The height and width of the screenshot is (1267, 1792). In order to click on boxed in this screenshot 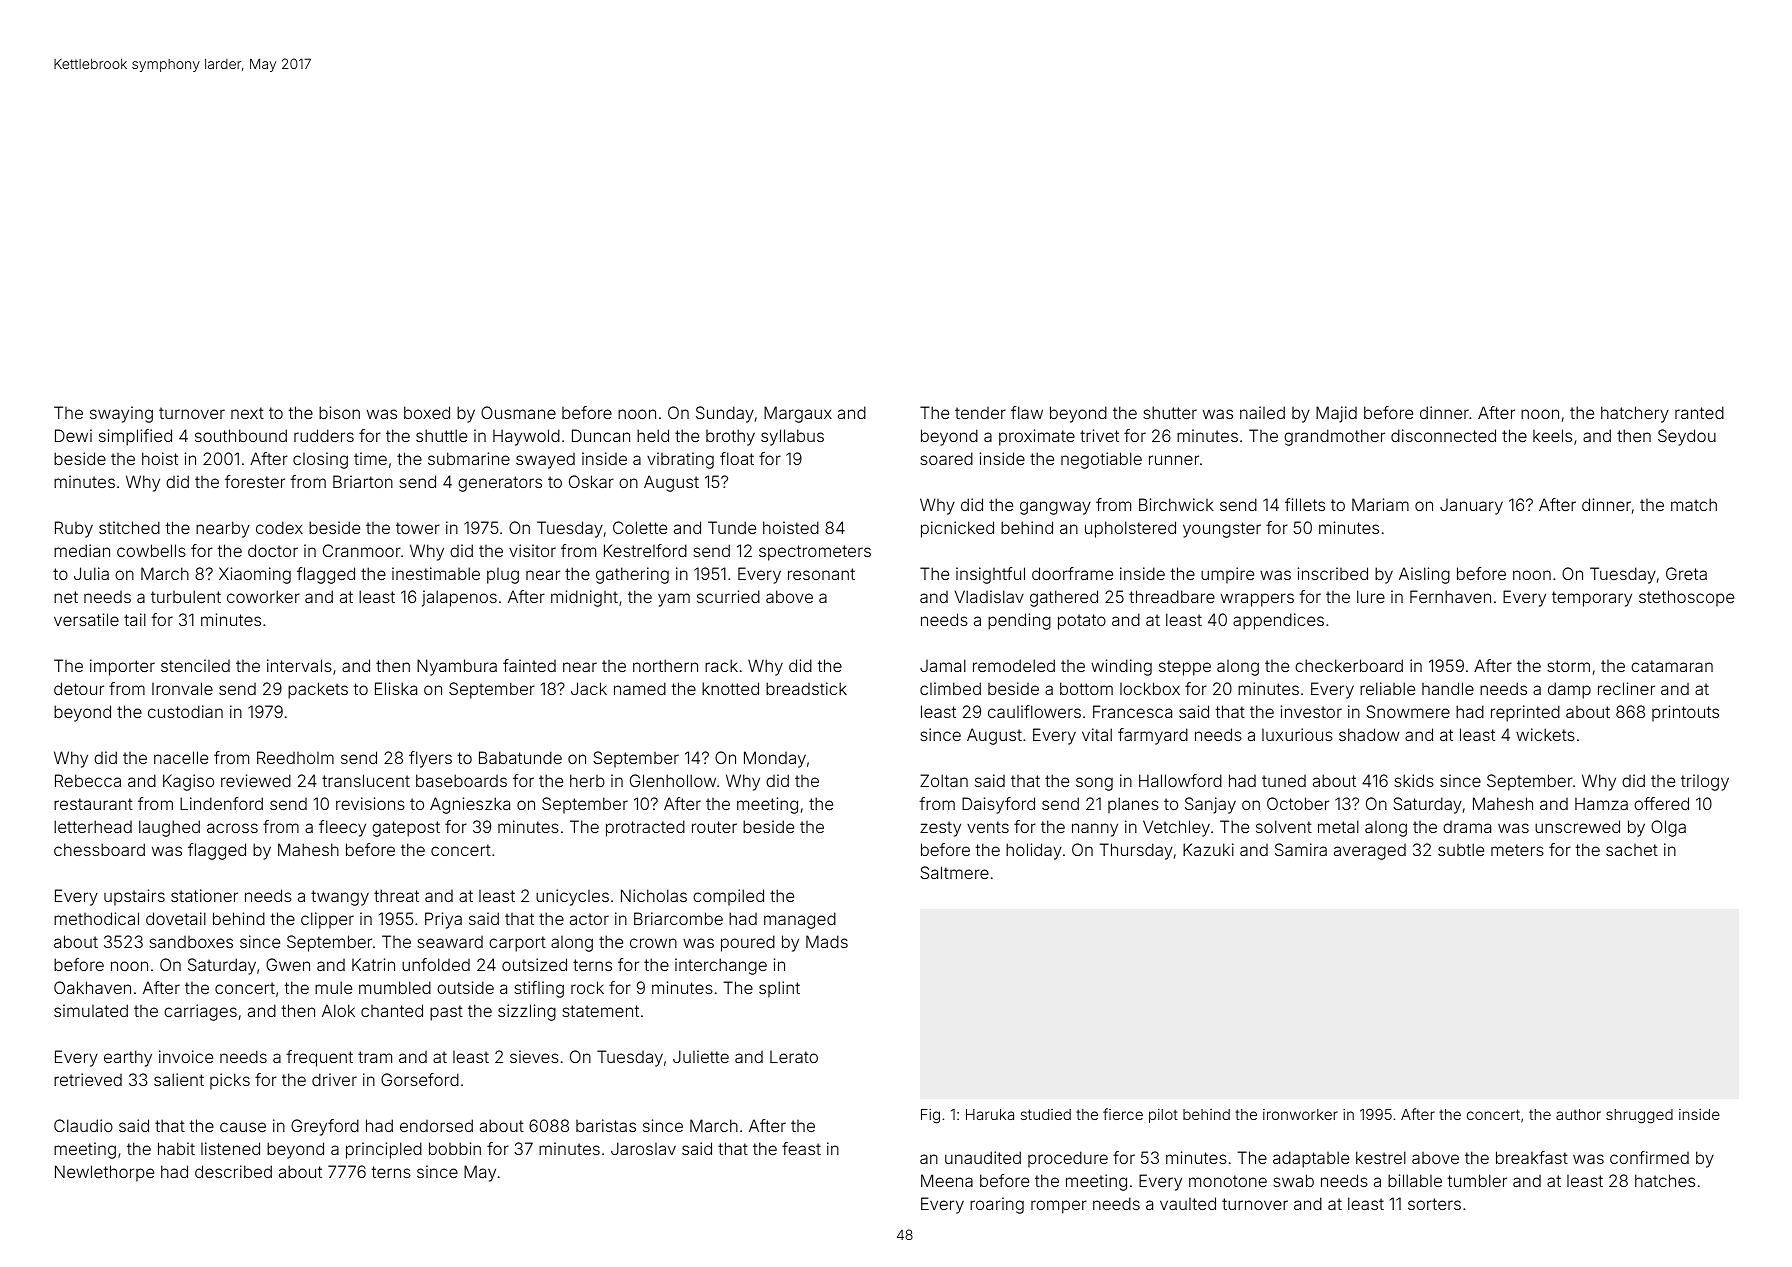, I will do `click(427, 412)`.
